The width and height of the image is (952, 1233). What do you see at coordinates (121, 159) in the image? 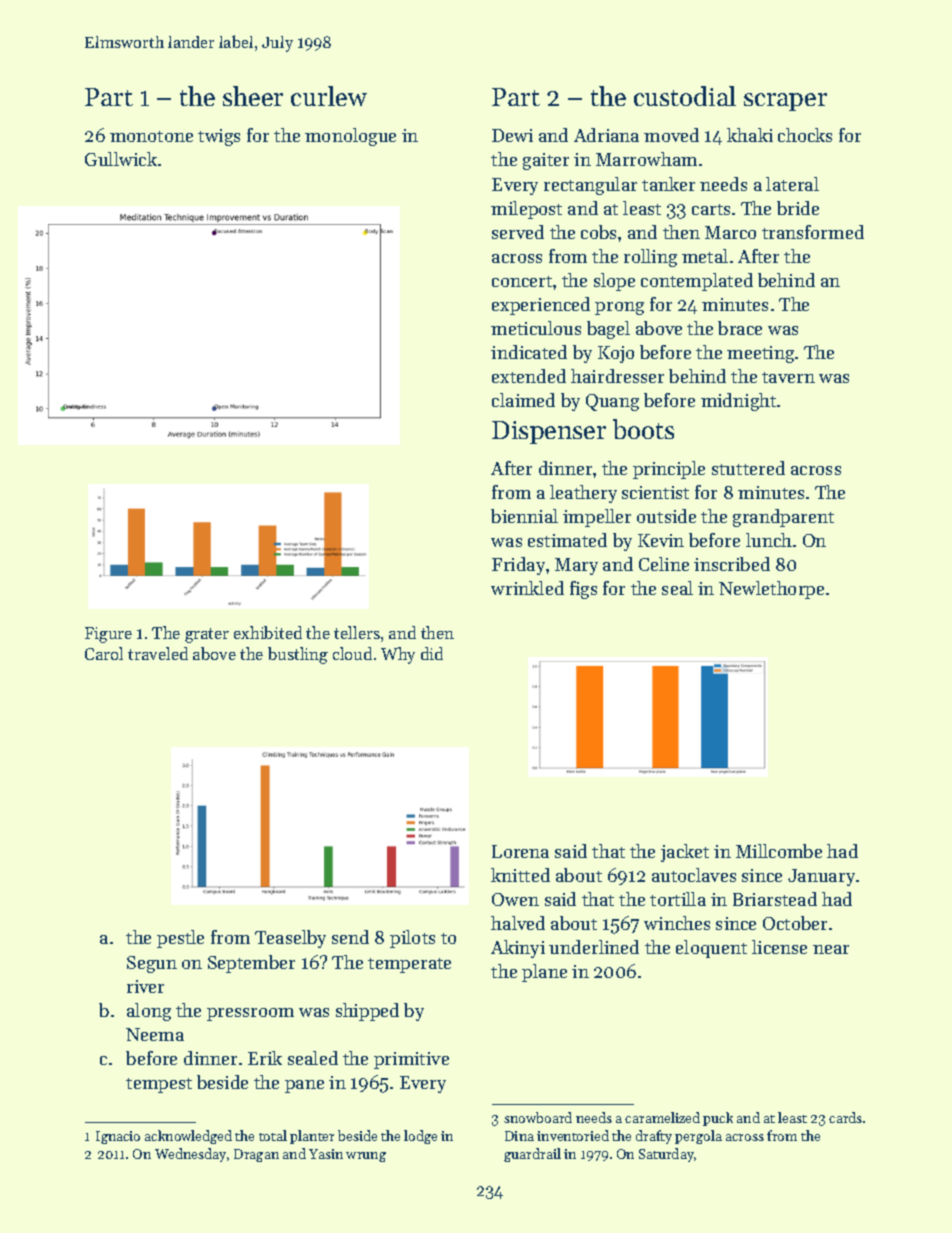
I see `Gullwick` at bounding box center [121, 159].
